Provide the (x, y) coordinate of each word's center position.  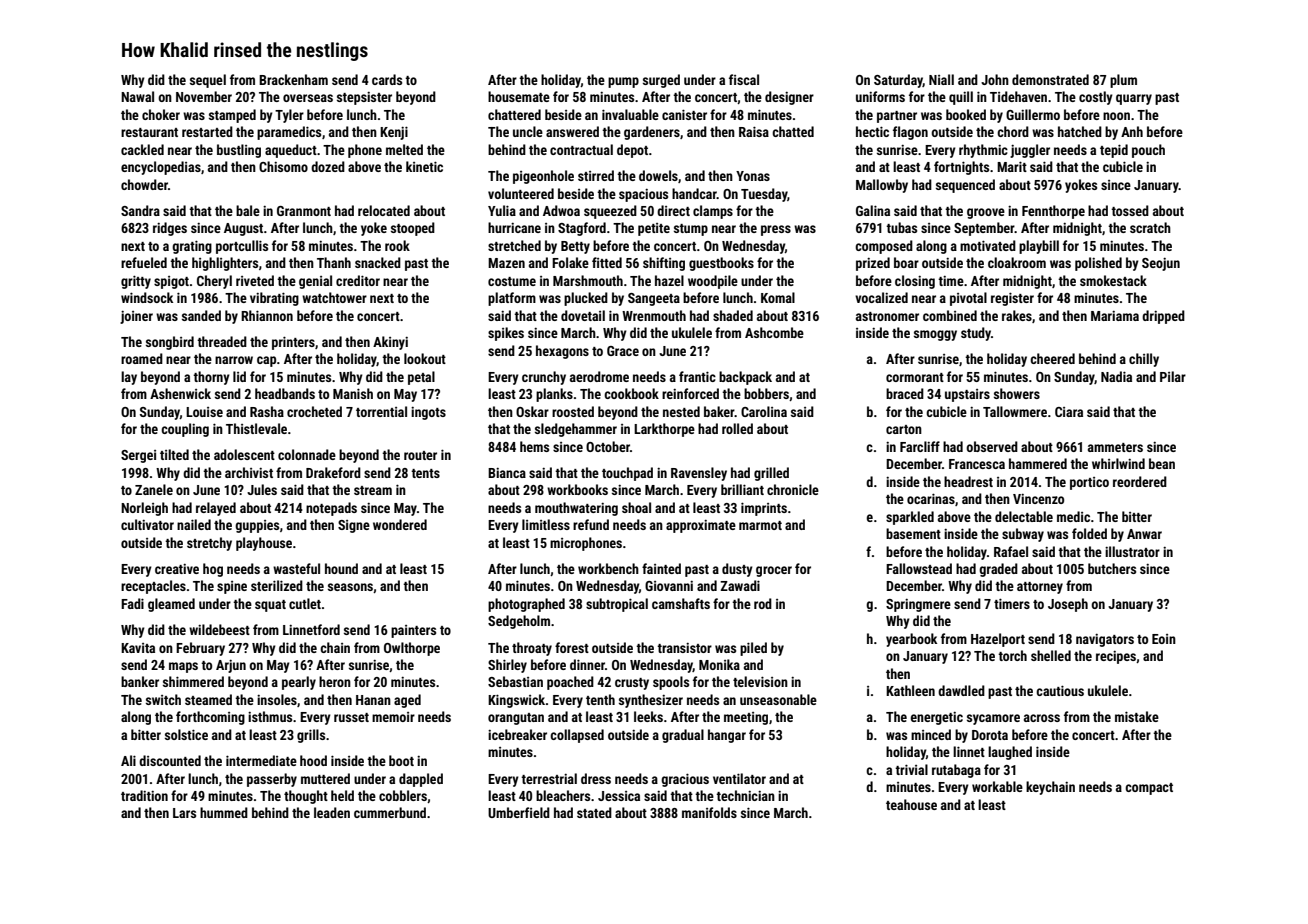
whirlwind (1118, 463)
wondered (400, 524)
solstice (186, 734)
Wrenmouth (654, 315)
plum (1123, 81)
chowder (144, 184)
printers (293, 343)
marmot (760, 525)
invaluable (630, 114)
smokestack (1113, 280)
